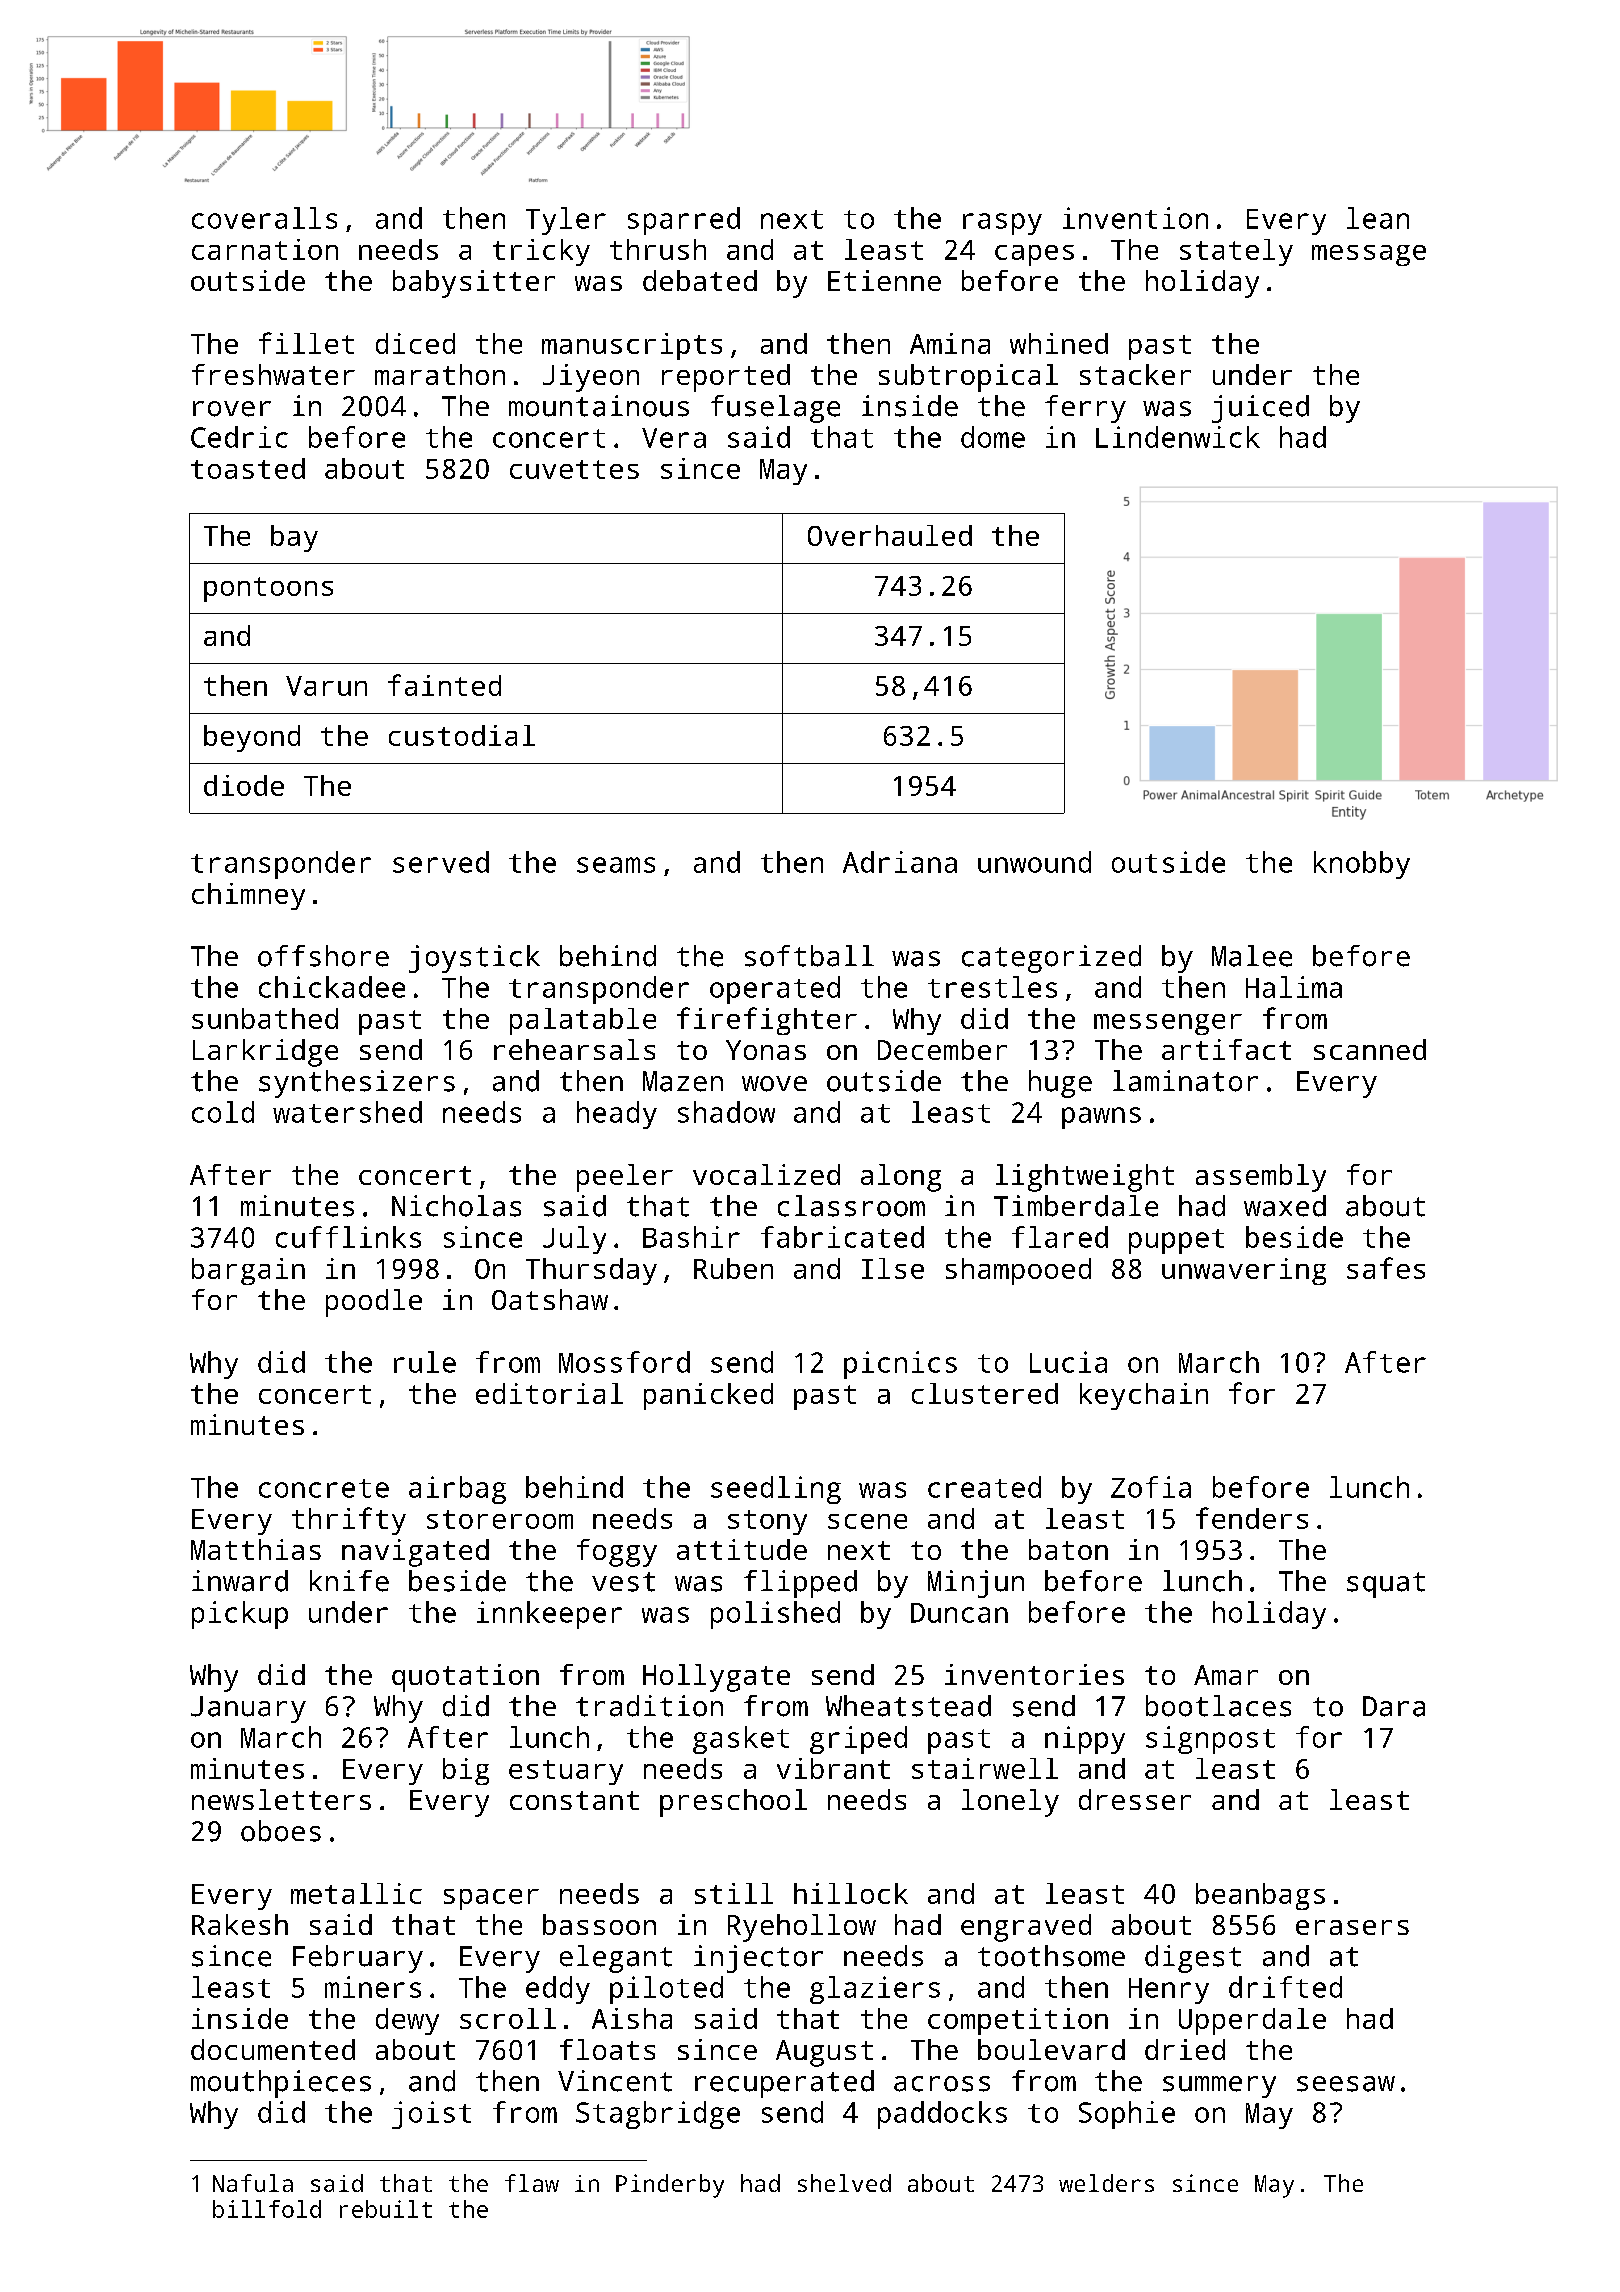 The height and width of the screenshot is (2292, 1620). What do you see at coordinates (1244, 1271) in the screenshot?
I see `unwavering` at bounding box center [1244, 1271].
